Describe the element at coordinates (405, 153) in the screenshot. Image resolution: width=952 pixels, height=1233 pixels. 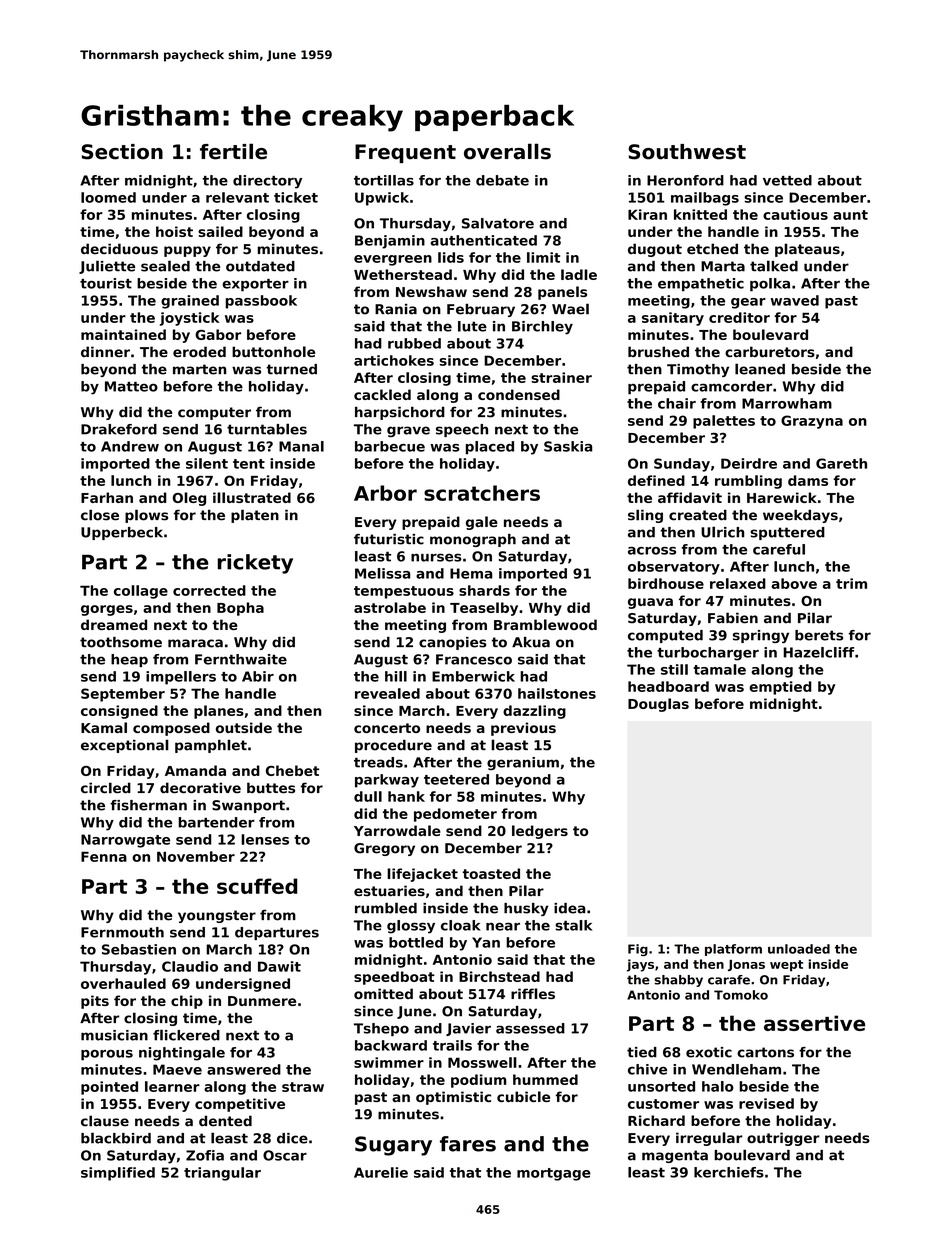
I see `Frequent` at that location.
